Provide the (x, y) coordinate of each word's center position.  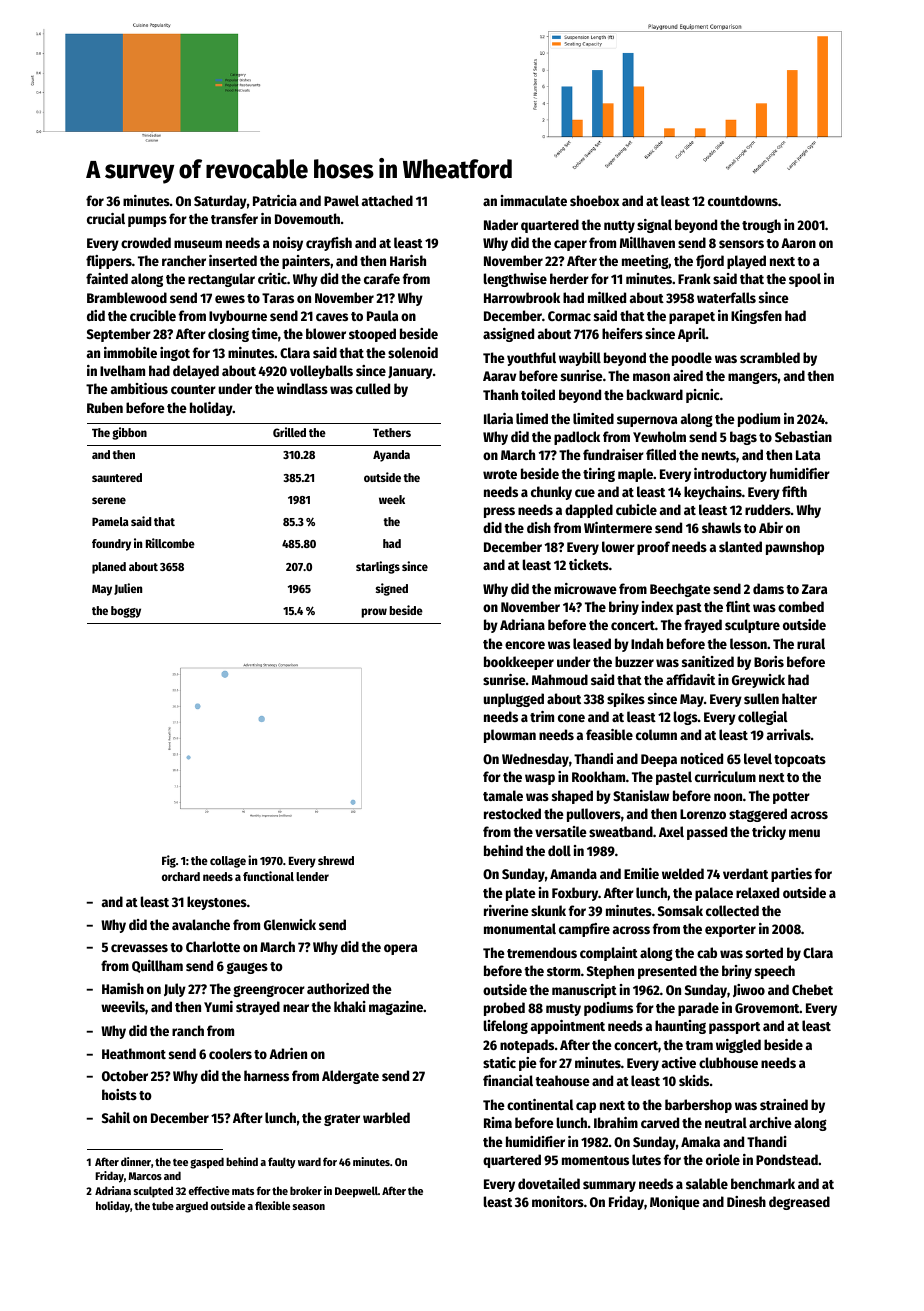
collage (228, 862)
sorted (764, 952)
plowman (510, 736)
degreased (799, 1203)
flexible (272, 1205)
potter (791, 798)
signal (654, 226)
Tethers (392, 432)
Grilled (289, 432)
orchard (181, 876)
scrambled (770, 357)
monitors (558, 1201)
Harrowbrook (522, 297)
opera (400, 949)
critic (272, 278)
